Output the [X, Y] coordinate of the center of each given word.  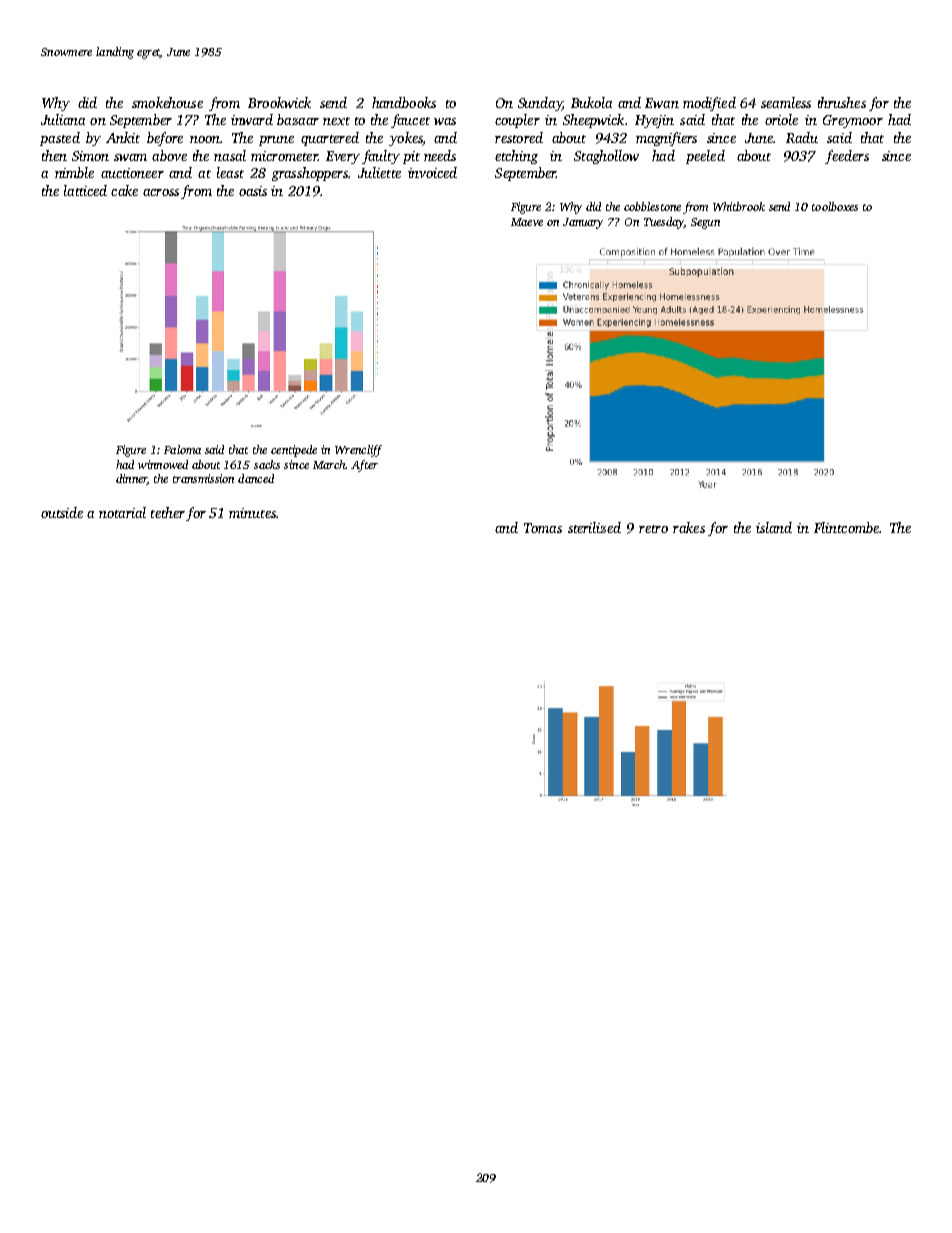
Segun [705, 223]
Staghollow [606, 157]
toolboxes [835, 206]
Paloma [182, 449]
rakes [689, 527]
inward [252, 119]
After [364, 466]
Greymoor [853, 121]
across [161, 192]
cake [124, 190]
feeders [847, 157]
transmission [203, 478]
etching [516, 157]
